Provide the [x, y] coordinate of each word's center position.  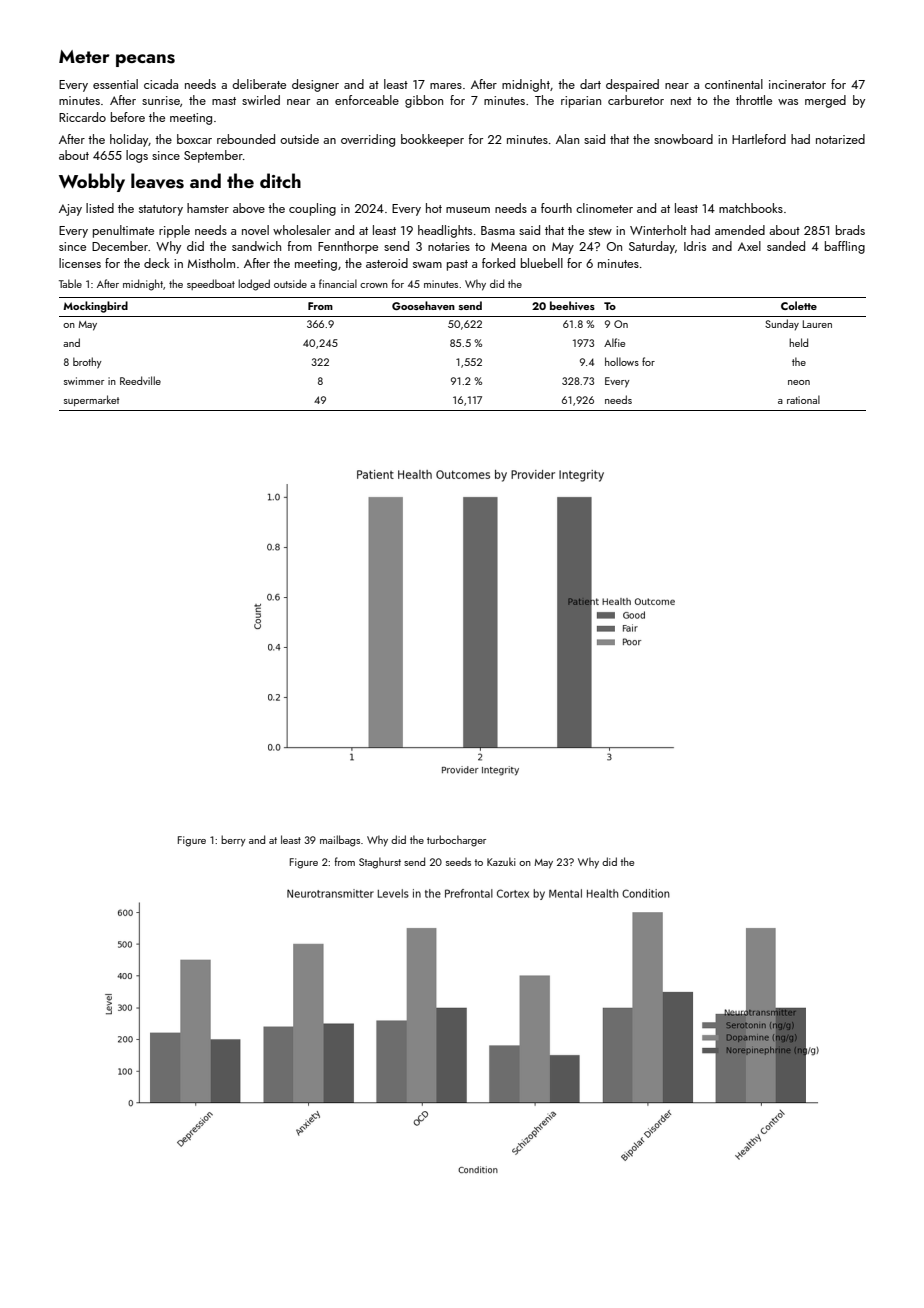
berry [233, 841]
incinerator [797, 84]
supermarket [91, 400]
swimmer [84, 381]
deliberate [259, 84]
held [798, 342]
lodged [254, 285]
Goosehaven [423, 305]
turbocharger [456, 841]
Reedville [140, 380]
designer [315, 85]
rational [803, 399]
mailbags [340, 841]
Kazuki [501, 861]
